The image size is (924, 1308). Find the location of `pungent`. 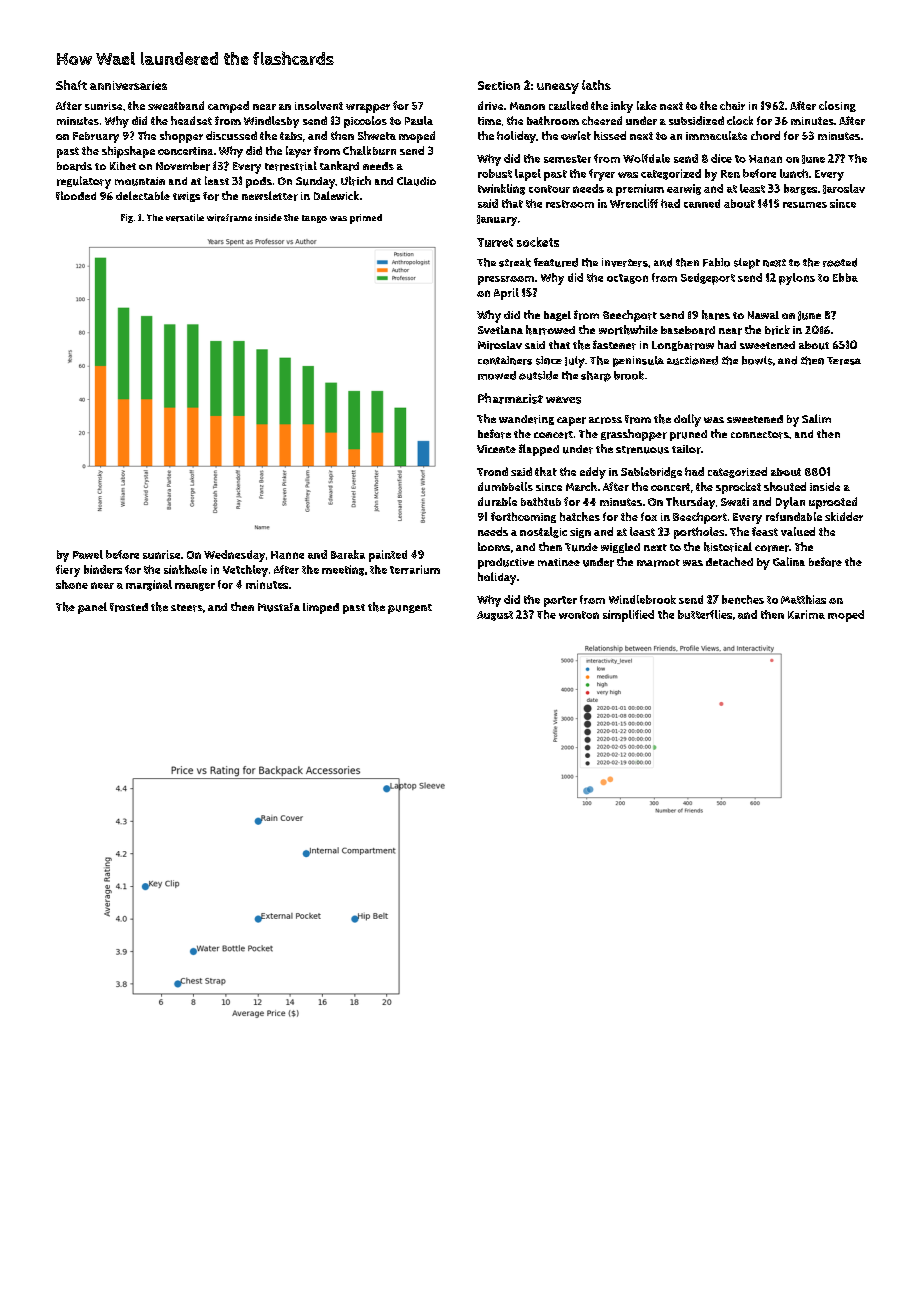

pungent is located at coordinates (410, 609).
